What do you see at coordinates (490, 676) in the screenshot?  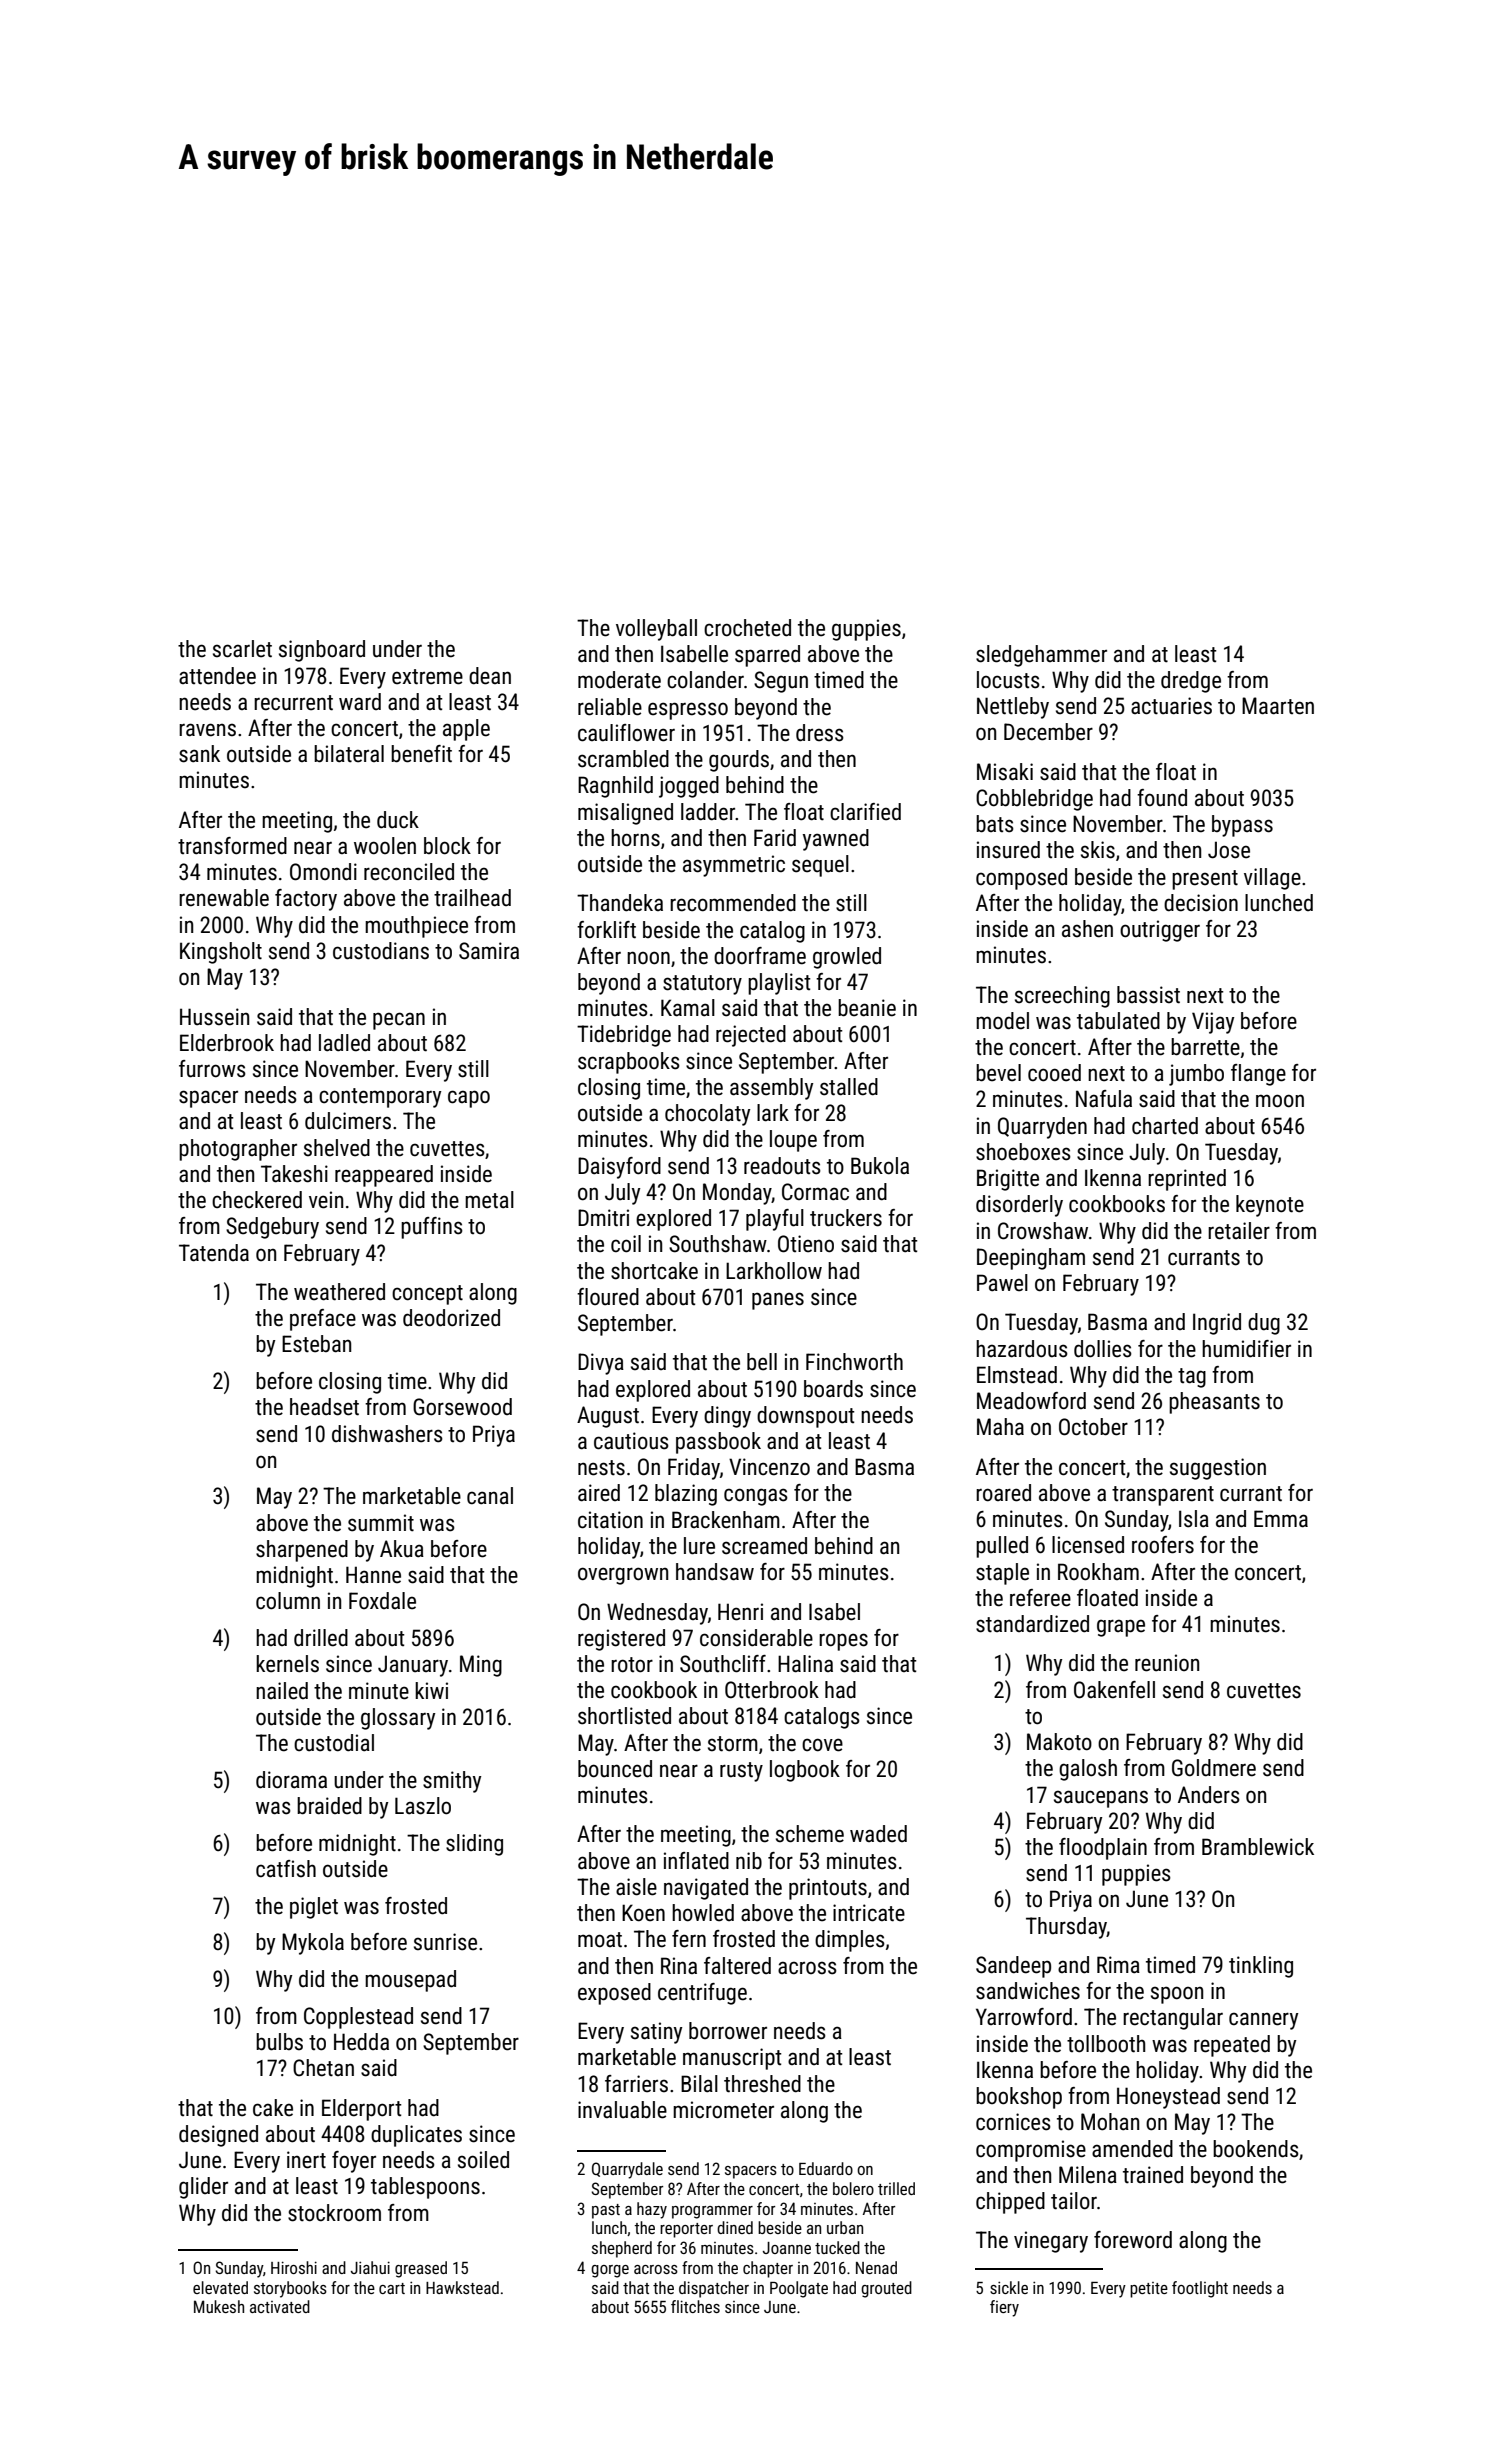 I see `dean` at bounding box center [490, 676].
